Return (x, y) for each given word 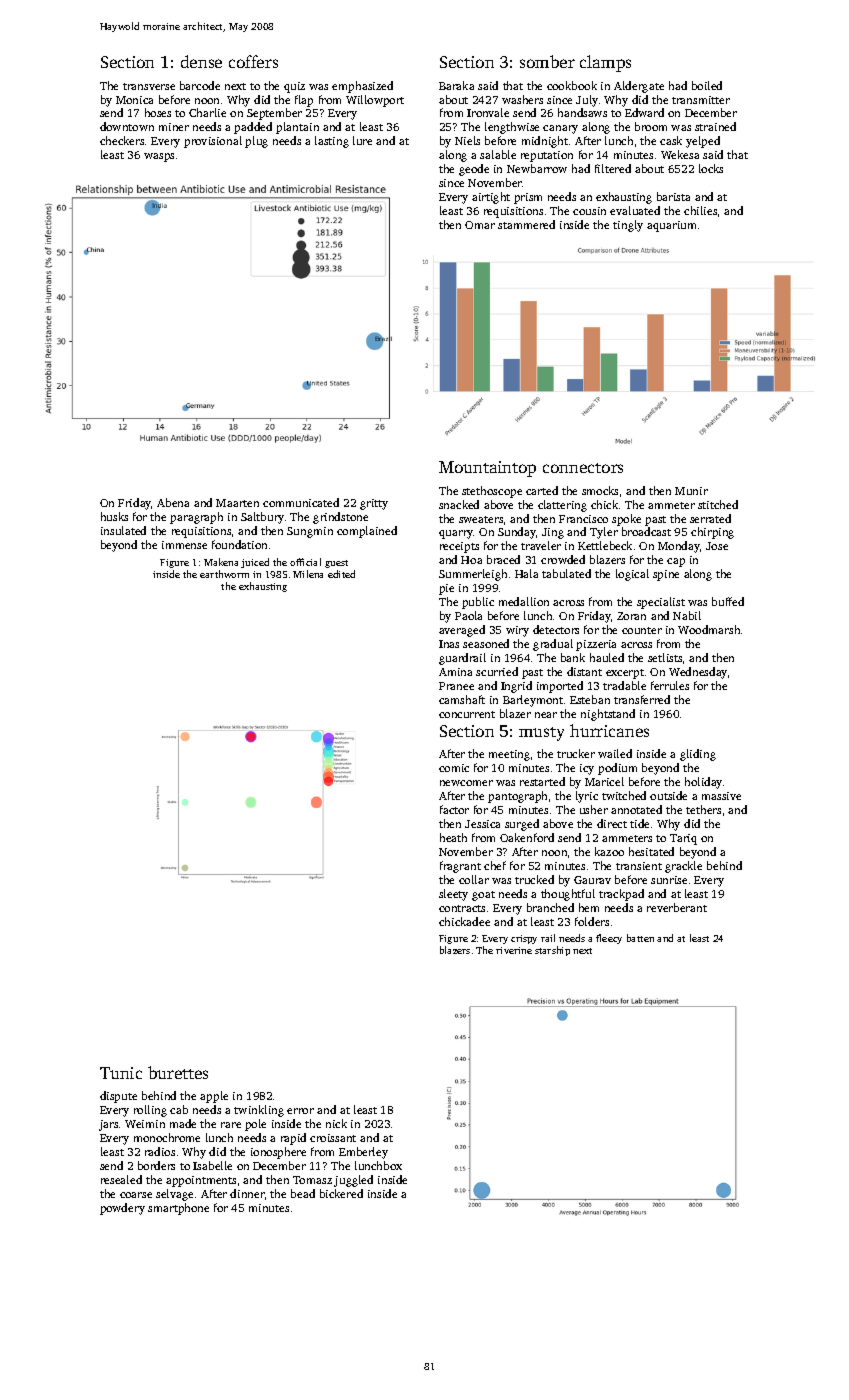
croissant (333, 1138)
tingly (628, 226)
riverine (514, 950)
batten (640, 938)
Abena (173, 502)
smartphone (178, 1209)
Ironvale (488, 112)
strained (715, 126)
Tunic (121, 1073)
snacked (459, 504)
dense (201, 61)
